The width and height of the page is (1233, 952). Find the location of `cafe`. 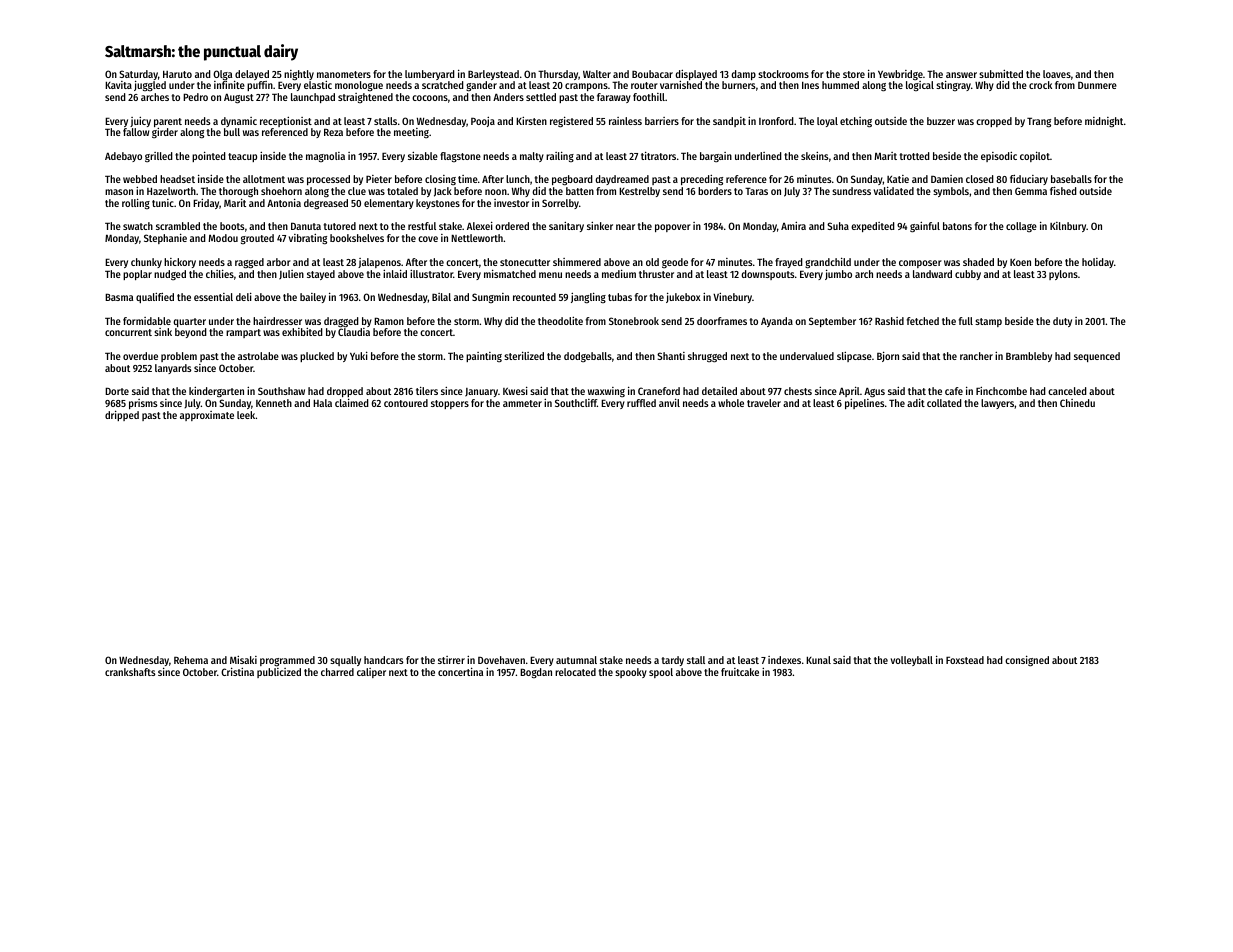

cafe is located at coordinates (954, 391).
